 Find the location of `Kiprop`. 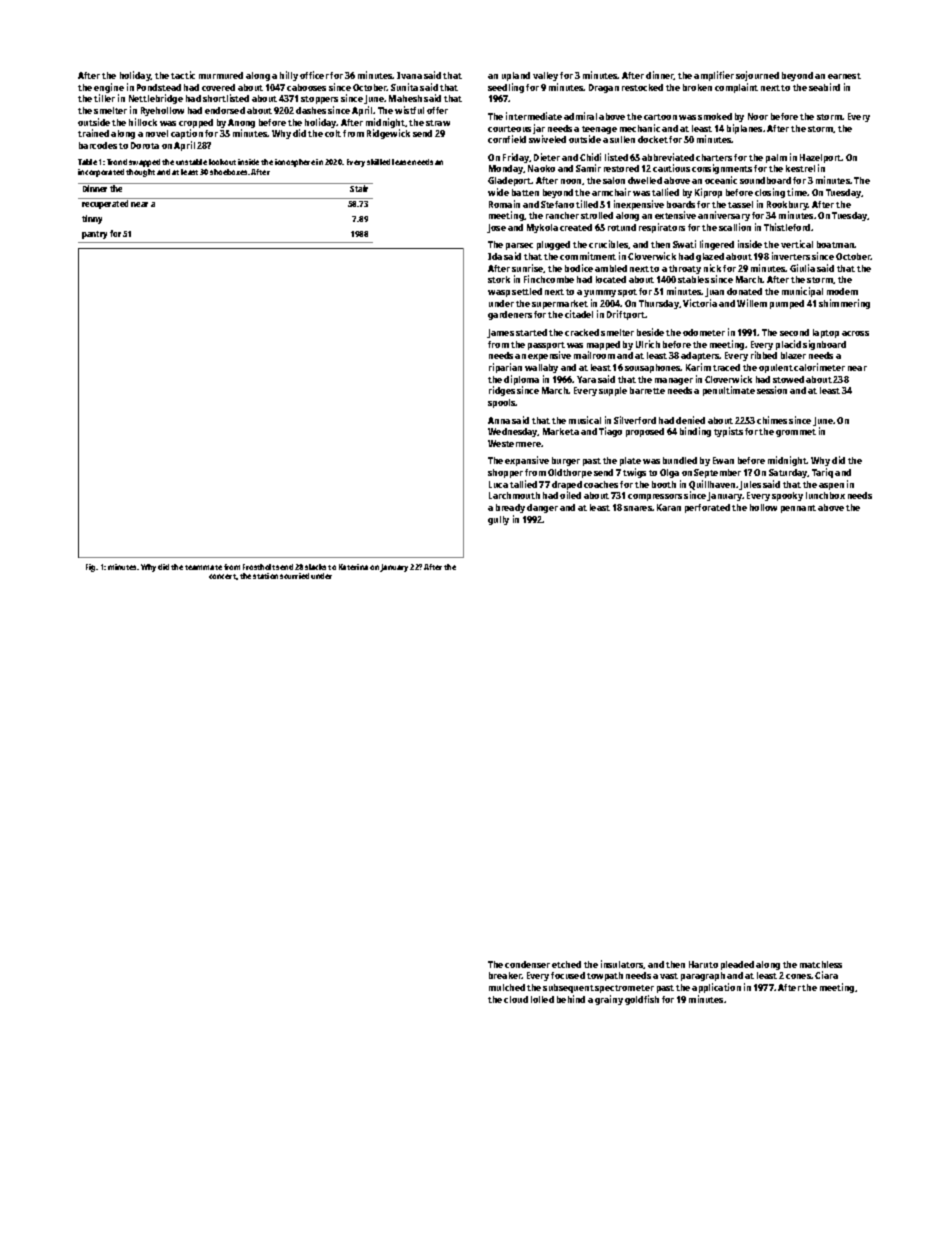

Kiprop is located at coordinates (708, 193).
